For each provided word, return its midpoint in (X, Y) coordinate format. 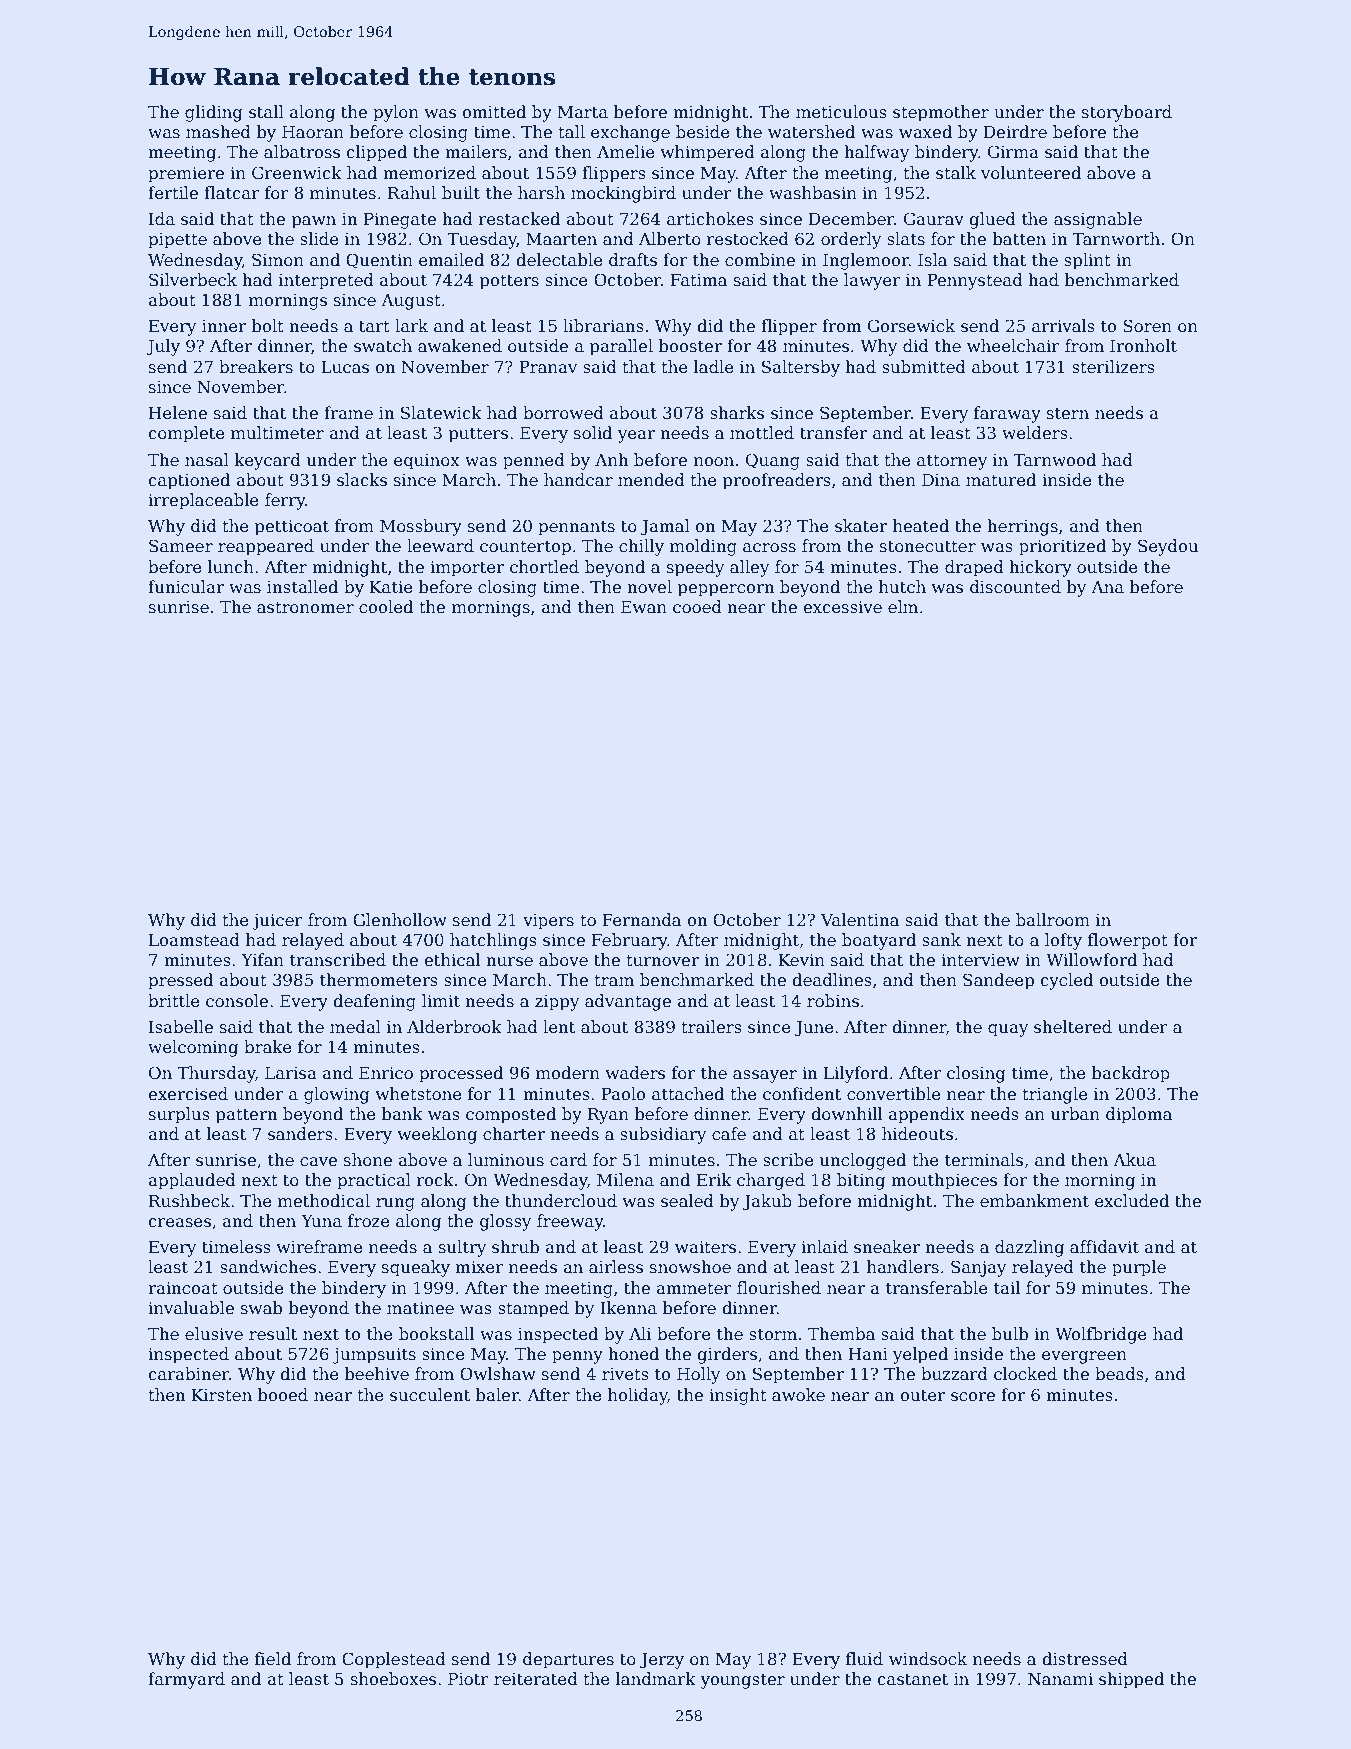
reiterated (536, 1679)
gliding (214, 113)
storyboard (1127, 113)
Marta (583, 112)
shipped (1131, 1680)
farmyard (186, 1680)
